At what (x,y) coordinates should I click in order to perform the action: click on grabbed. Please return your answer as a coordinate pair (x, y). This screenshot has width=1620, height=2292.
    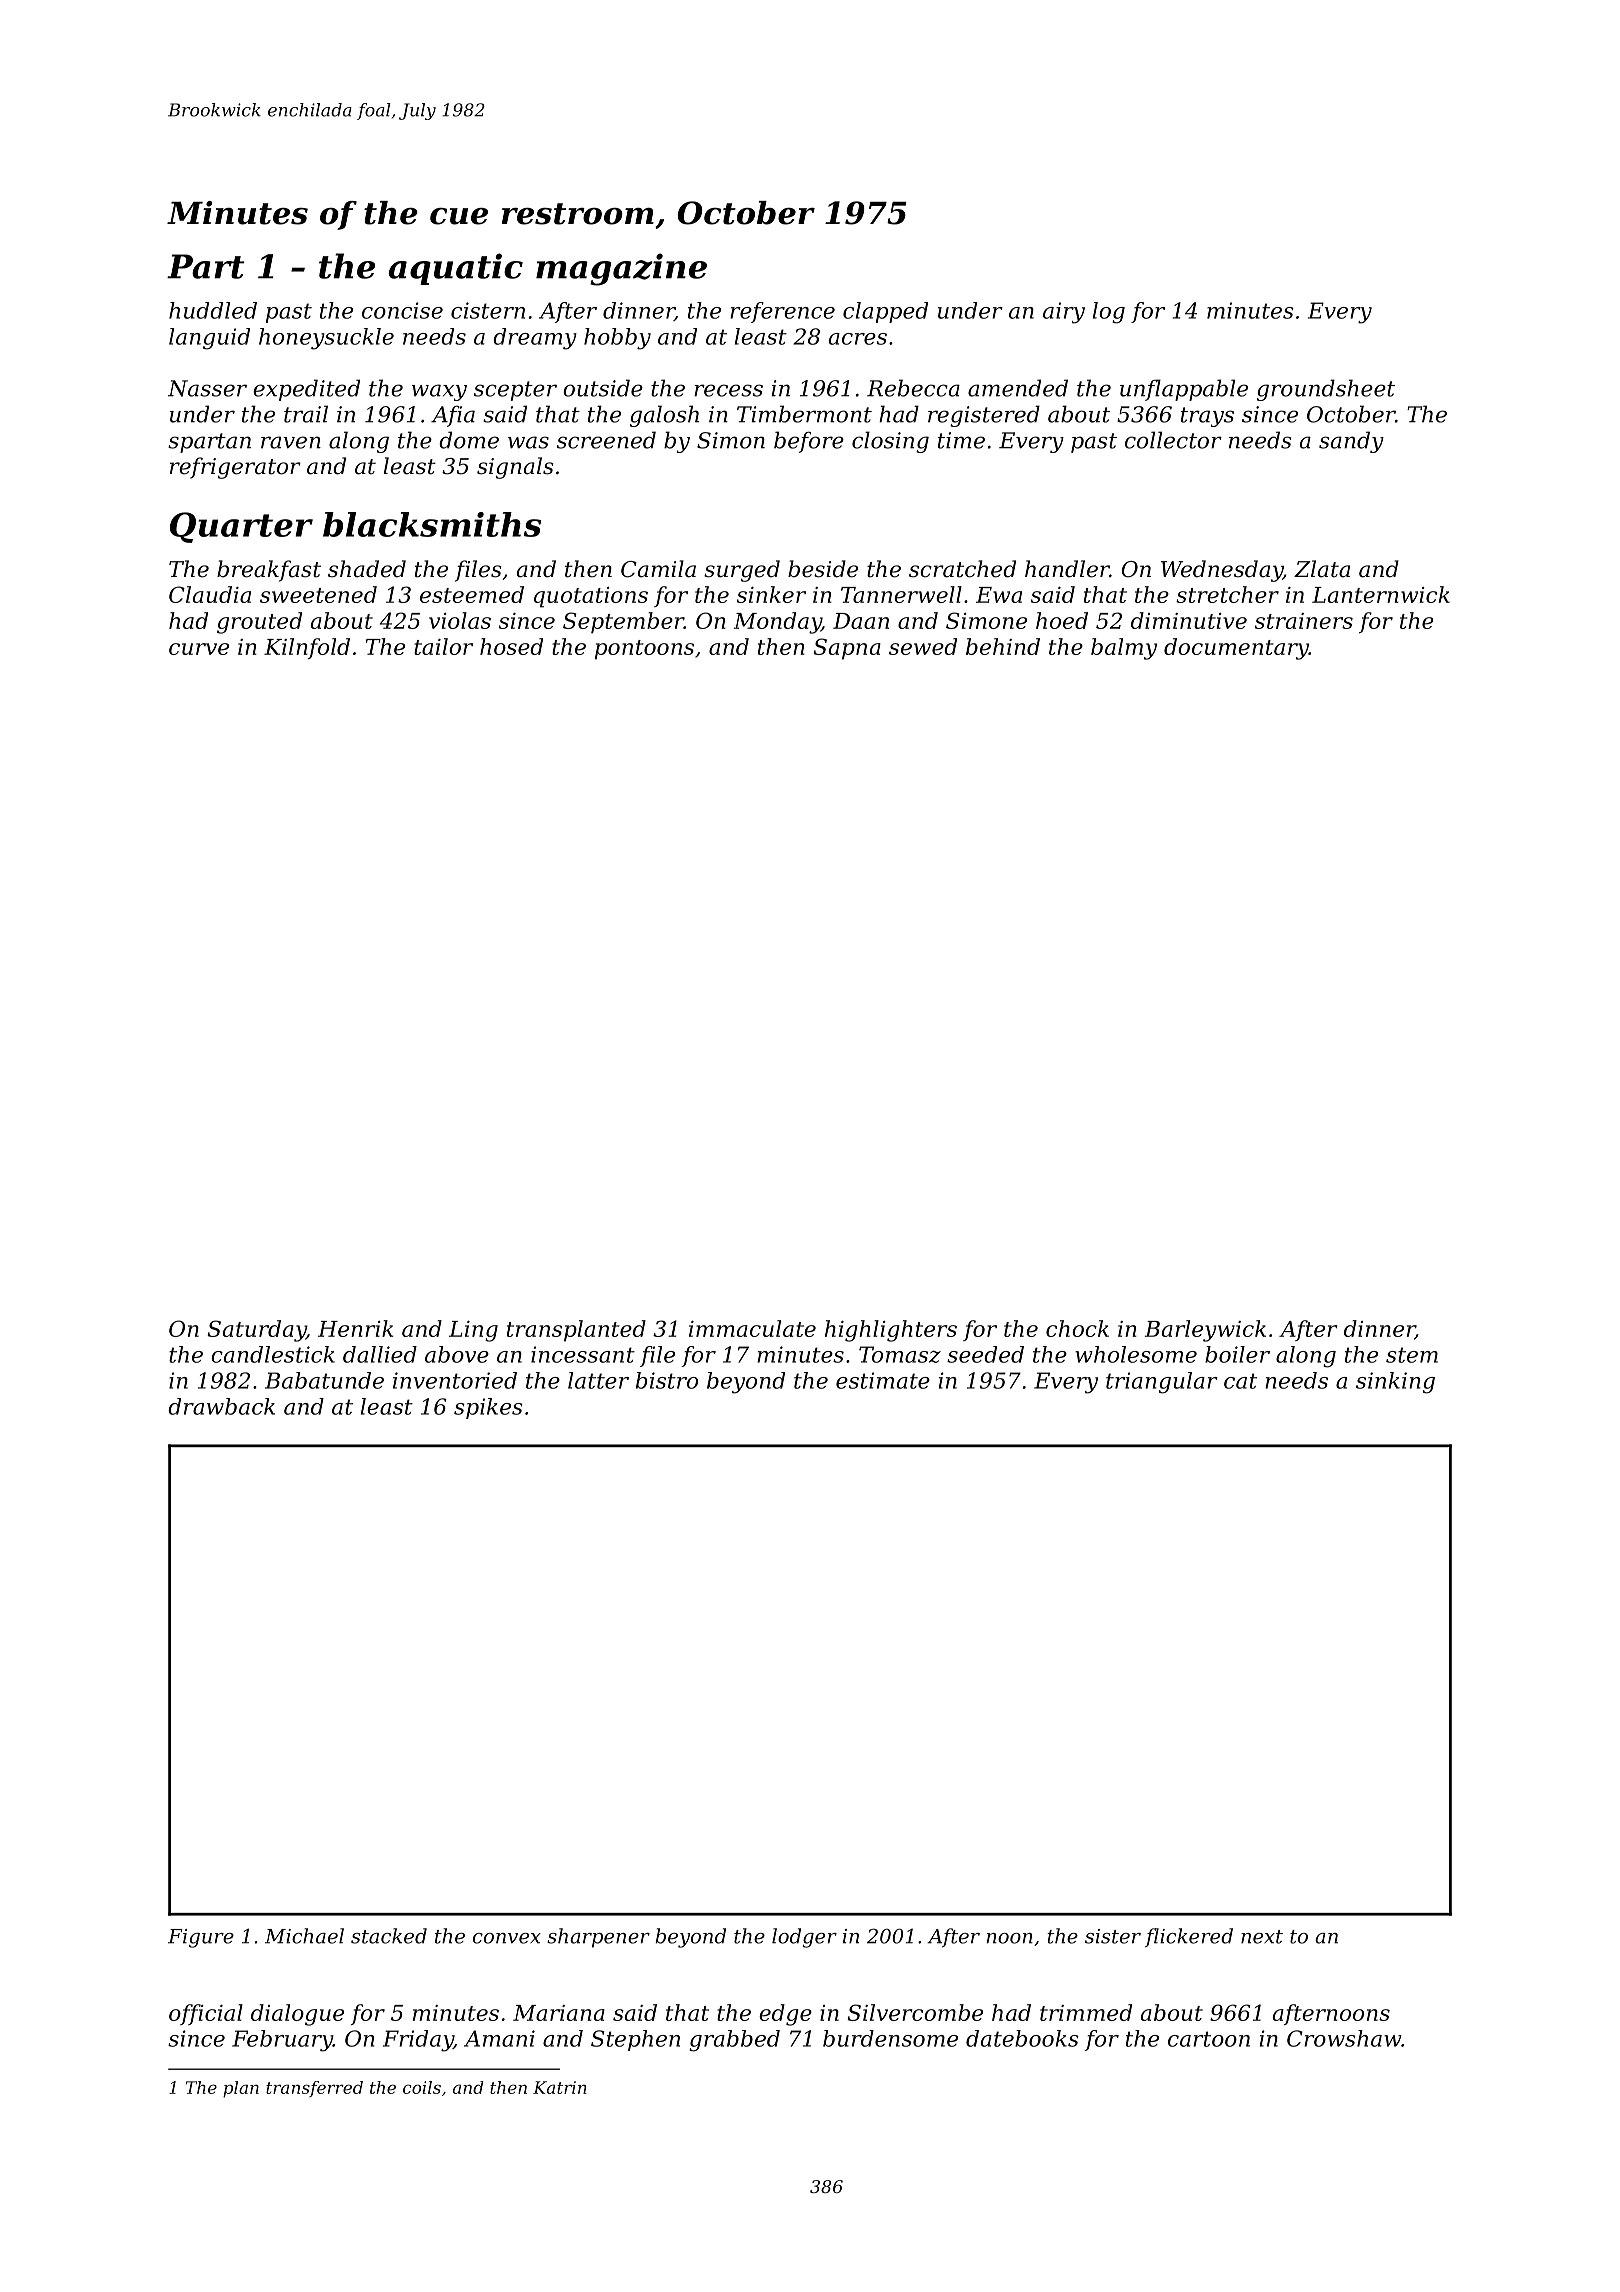
    Looking at the image, I should click on (734, 2041).
